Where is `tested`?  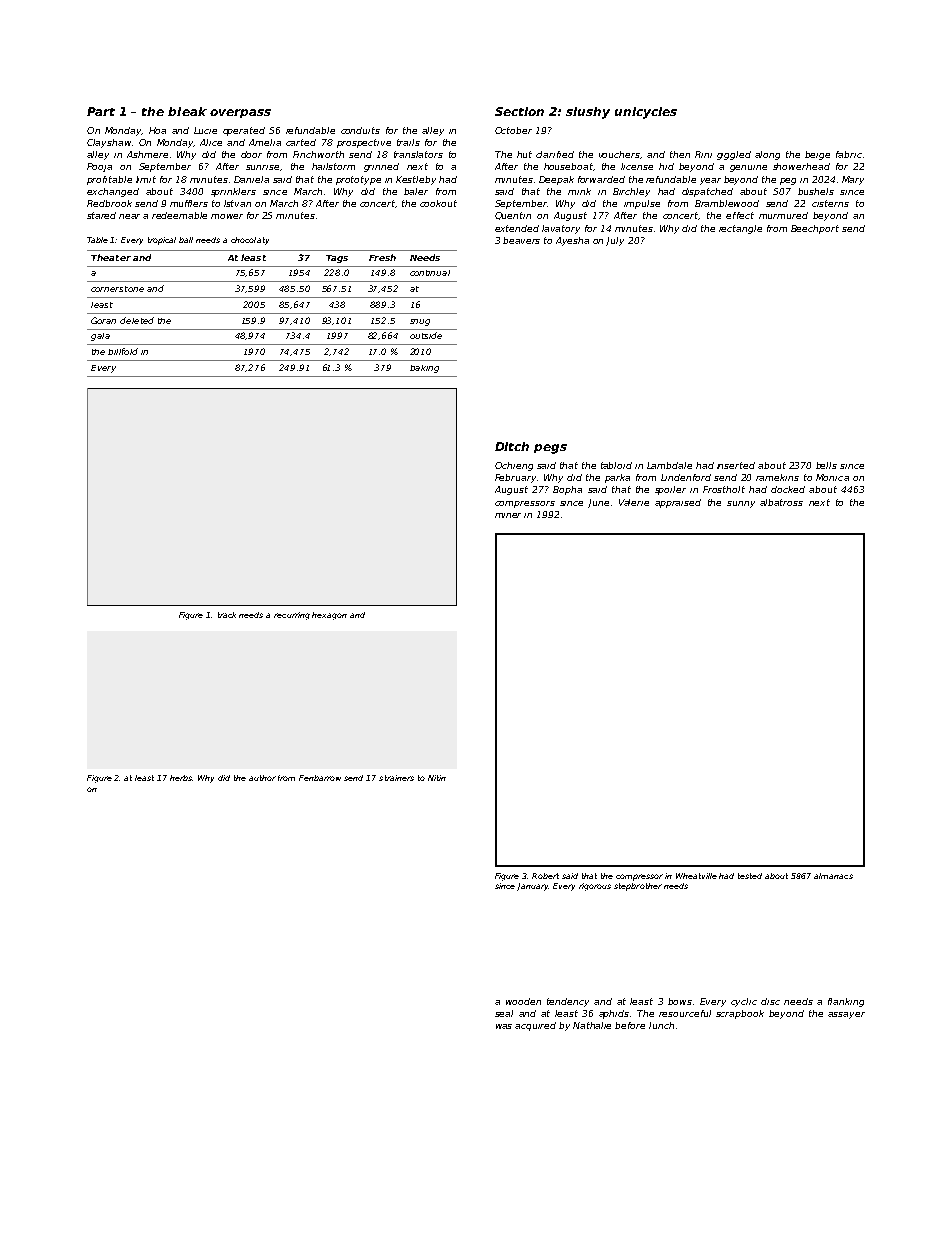 tested is located at coordinates (750, 876).
